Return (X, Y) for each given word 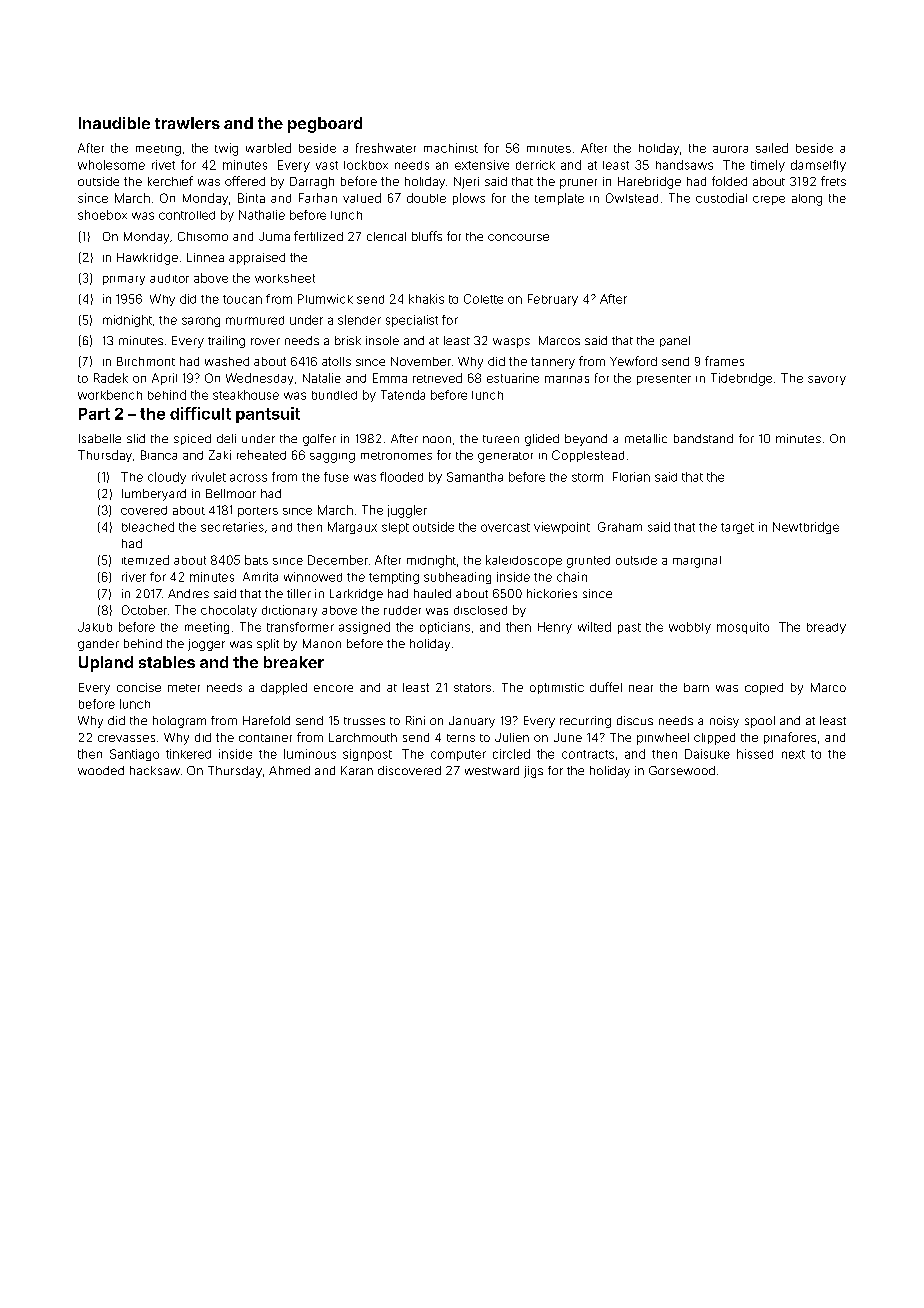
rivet (163, 165)
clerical (386, 236)
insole (382, 340)
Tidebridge (741, 379)
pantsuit (268, 415)
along (807, 200)
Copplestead (588, 456)
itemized (145, 560)
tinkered (188, 754)
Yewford (633, 361)
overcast (505, 527)
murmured (255, 320)
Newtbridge (806, 528)
